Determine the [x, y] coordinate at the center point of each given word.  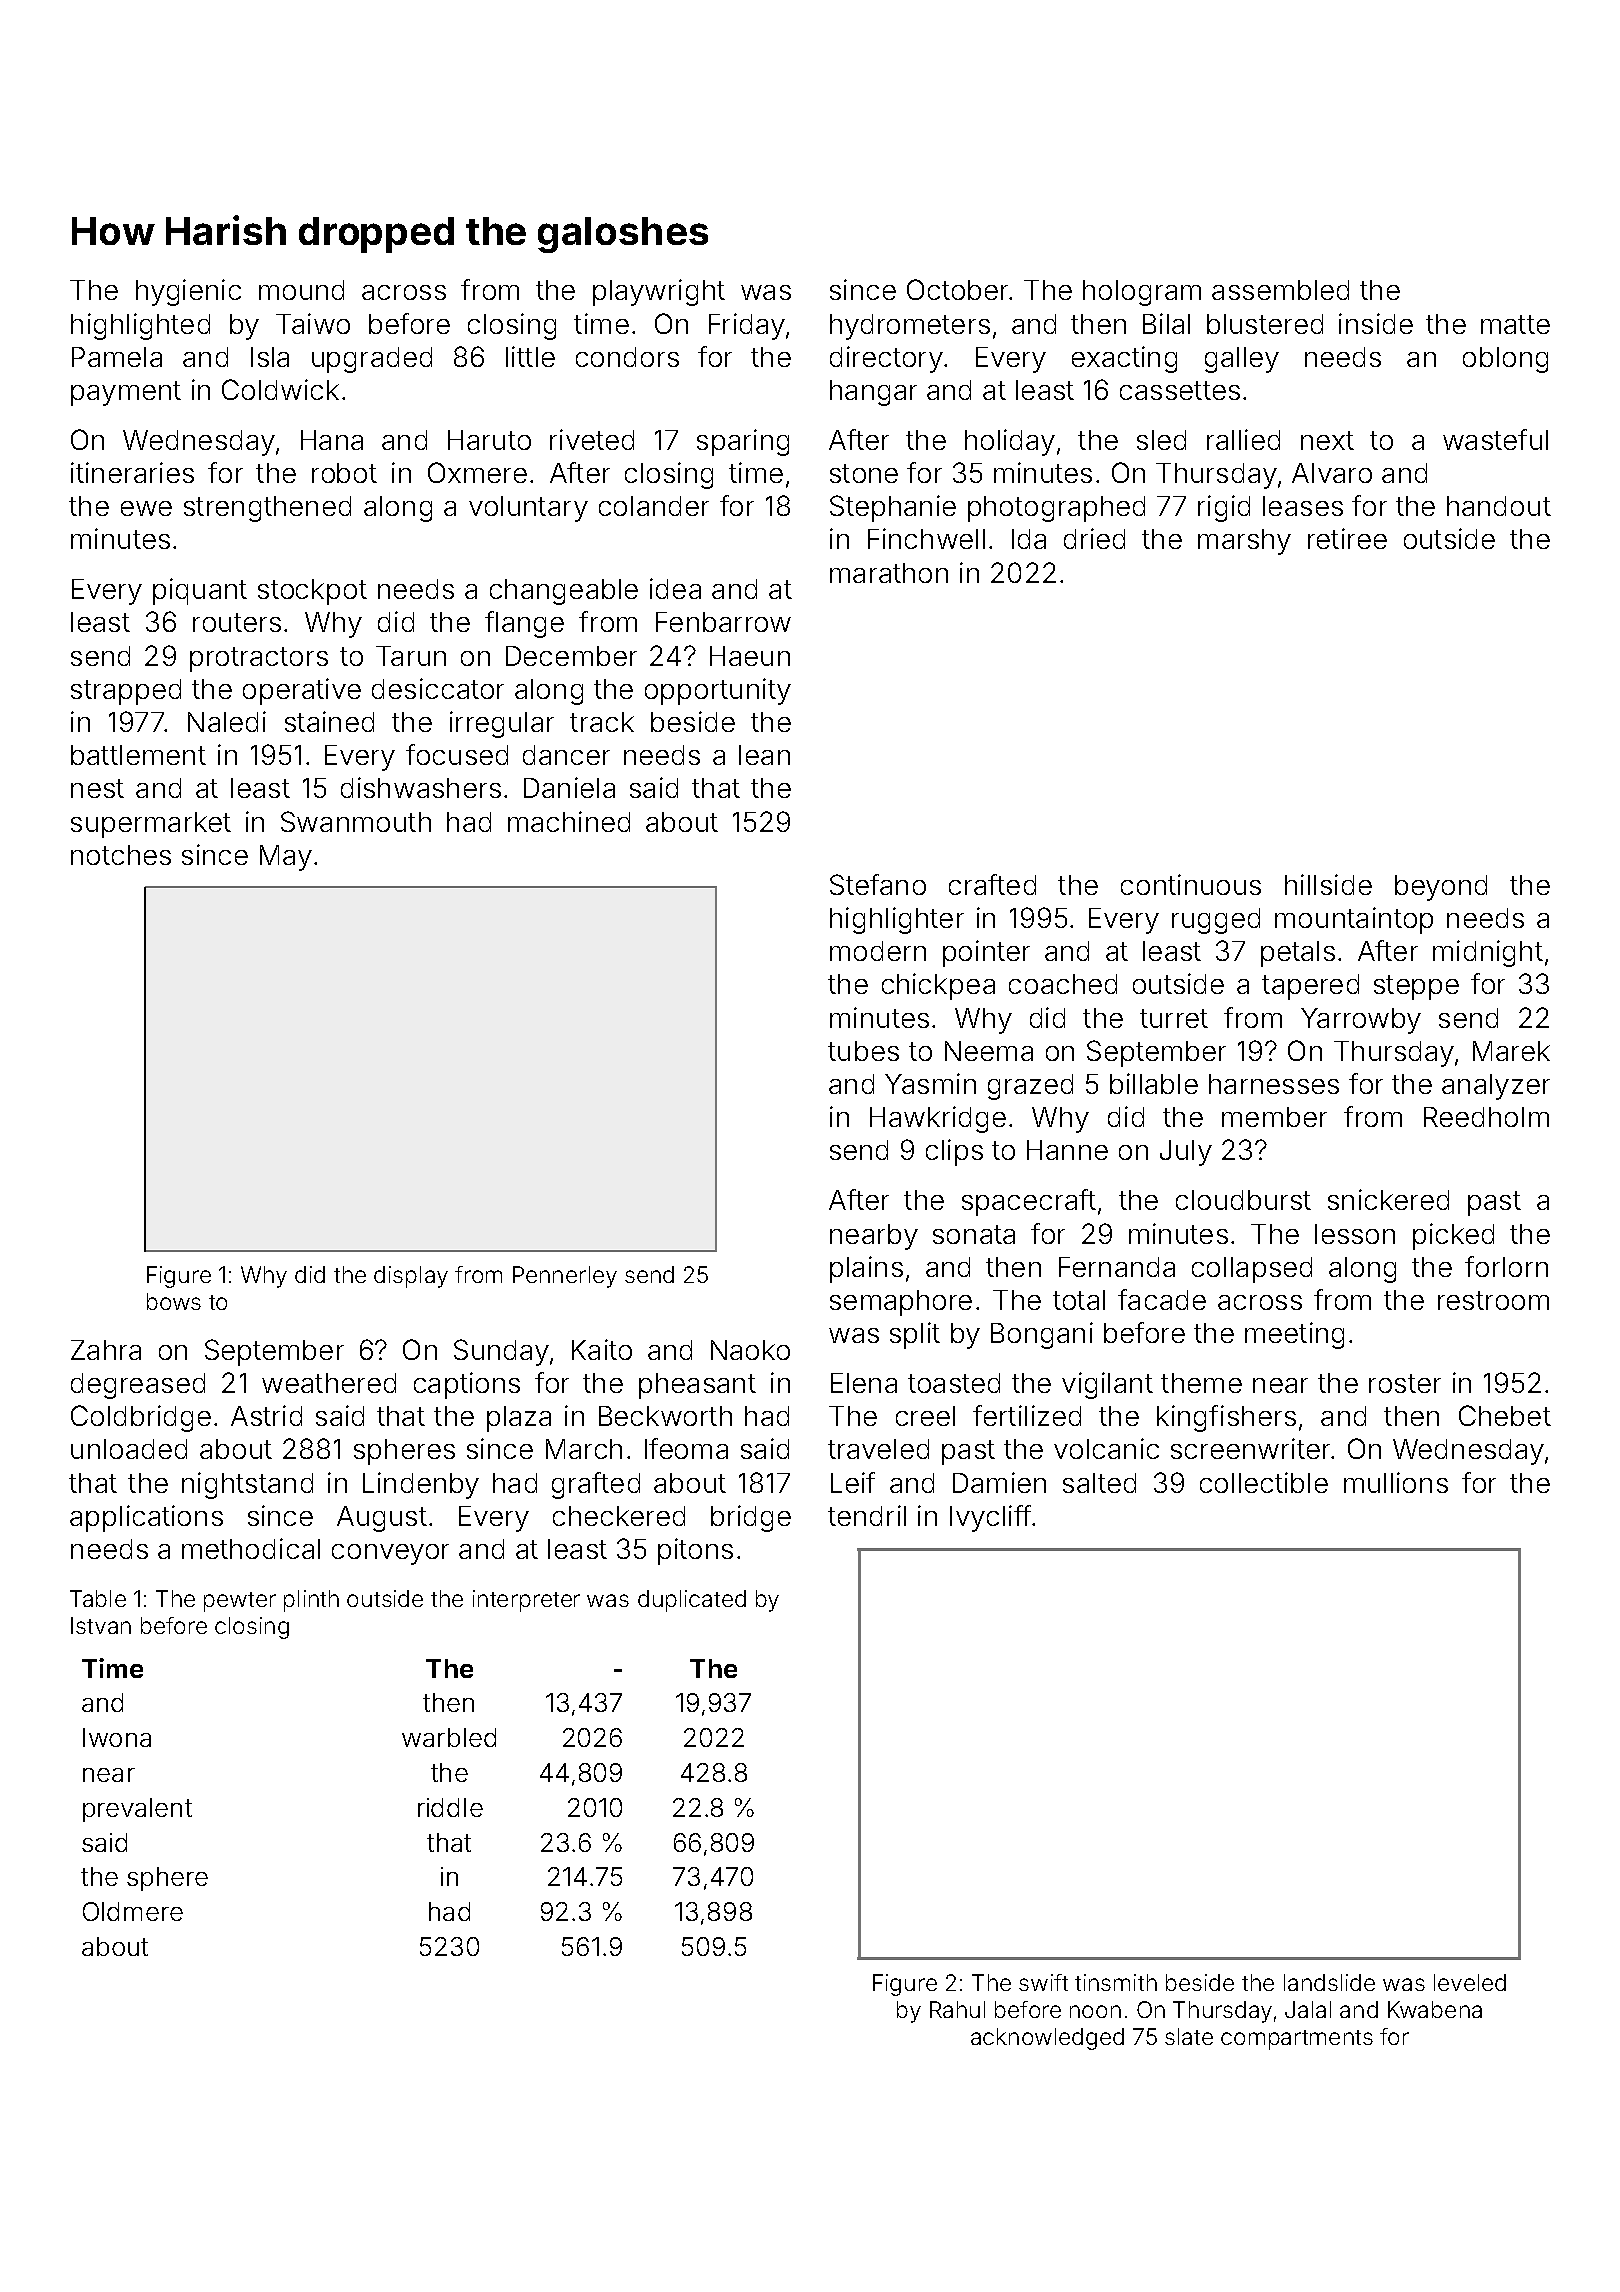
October [957, 289]
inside [1376, 323]
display [411, 1277]
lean [764, 755]
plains [866, 1269]
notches [121, 855]
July [1186, 1153]
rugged [1216, 921]
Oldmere [133, 1911]
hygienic [188, 292]
